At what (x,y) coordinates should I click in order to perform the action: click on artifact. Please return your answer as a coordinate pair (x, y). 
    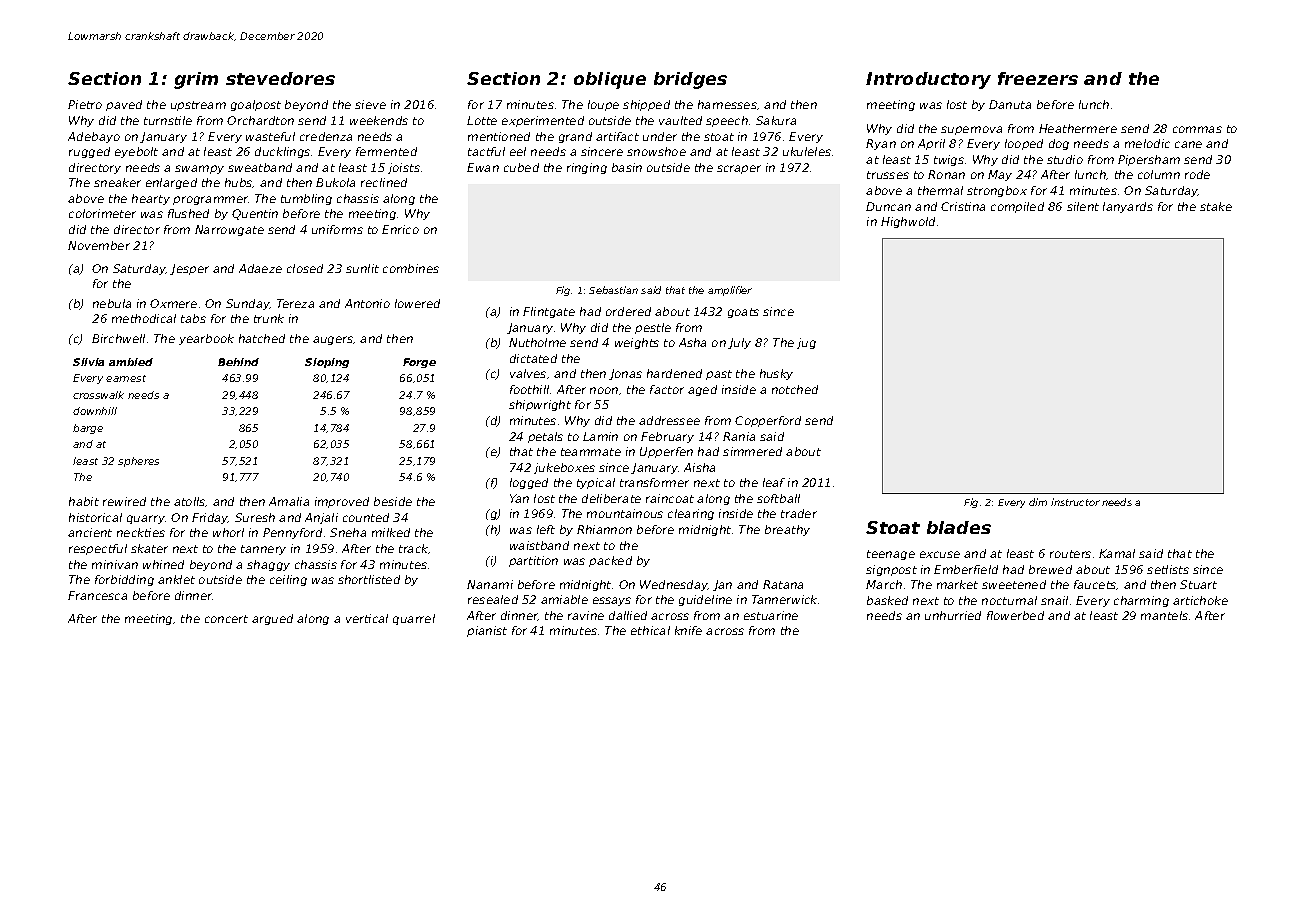
    Looking at the image, I should click on (617, 136).
